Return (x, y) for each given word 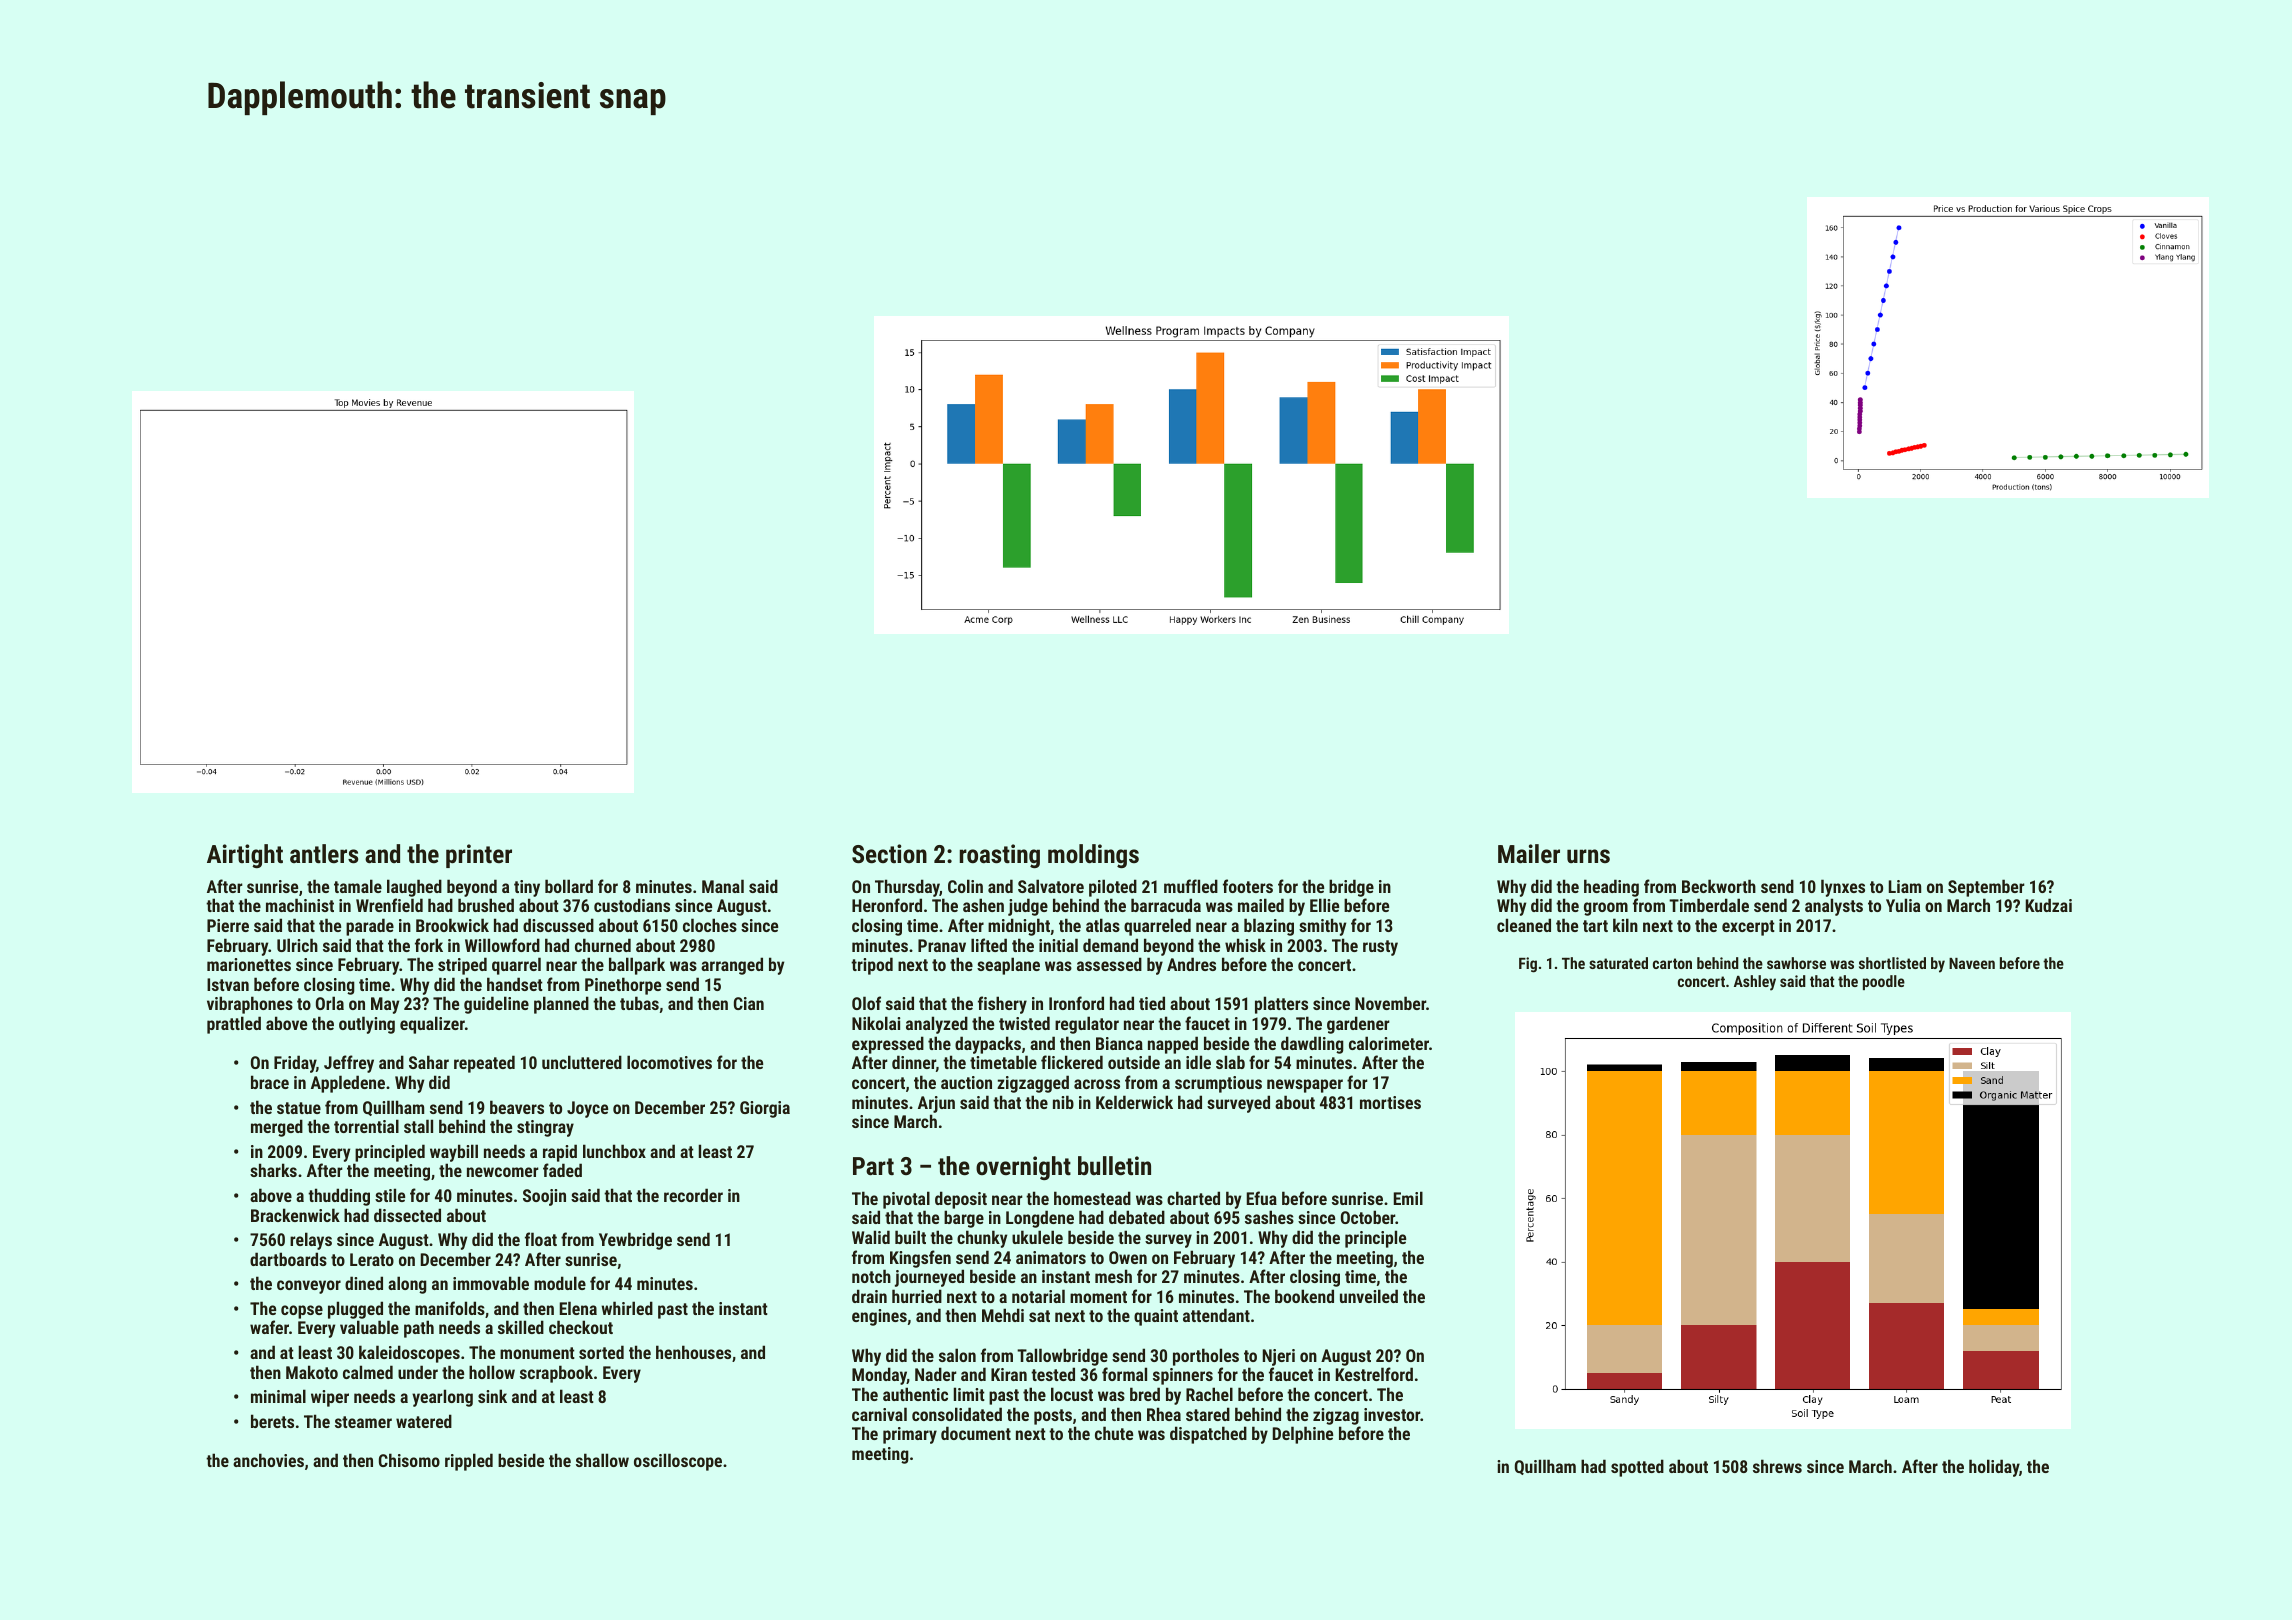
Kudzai (2049, 905)
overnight (1023, 1168)
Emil (1408, 1198)
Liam (1905, 886)
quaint (1156, 1317)
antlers (324, 853)
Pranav (942, 945)
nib (1063, 1102)
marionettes (249, 964)
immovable (491, 1283)
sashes (1269, 1217)
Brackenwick (295, 1215)
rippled (469, 1462)
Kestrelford (1374, 1374)
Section (889, 853)
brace (270, 1082)
